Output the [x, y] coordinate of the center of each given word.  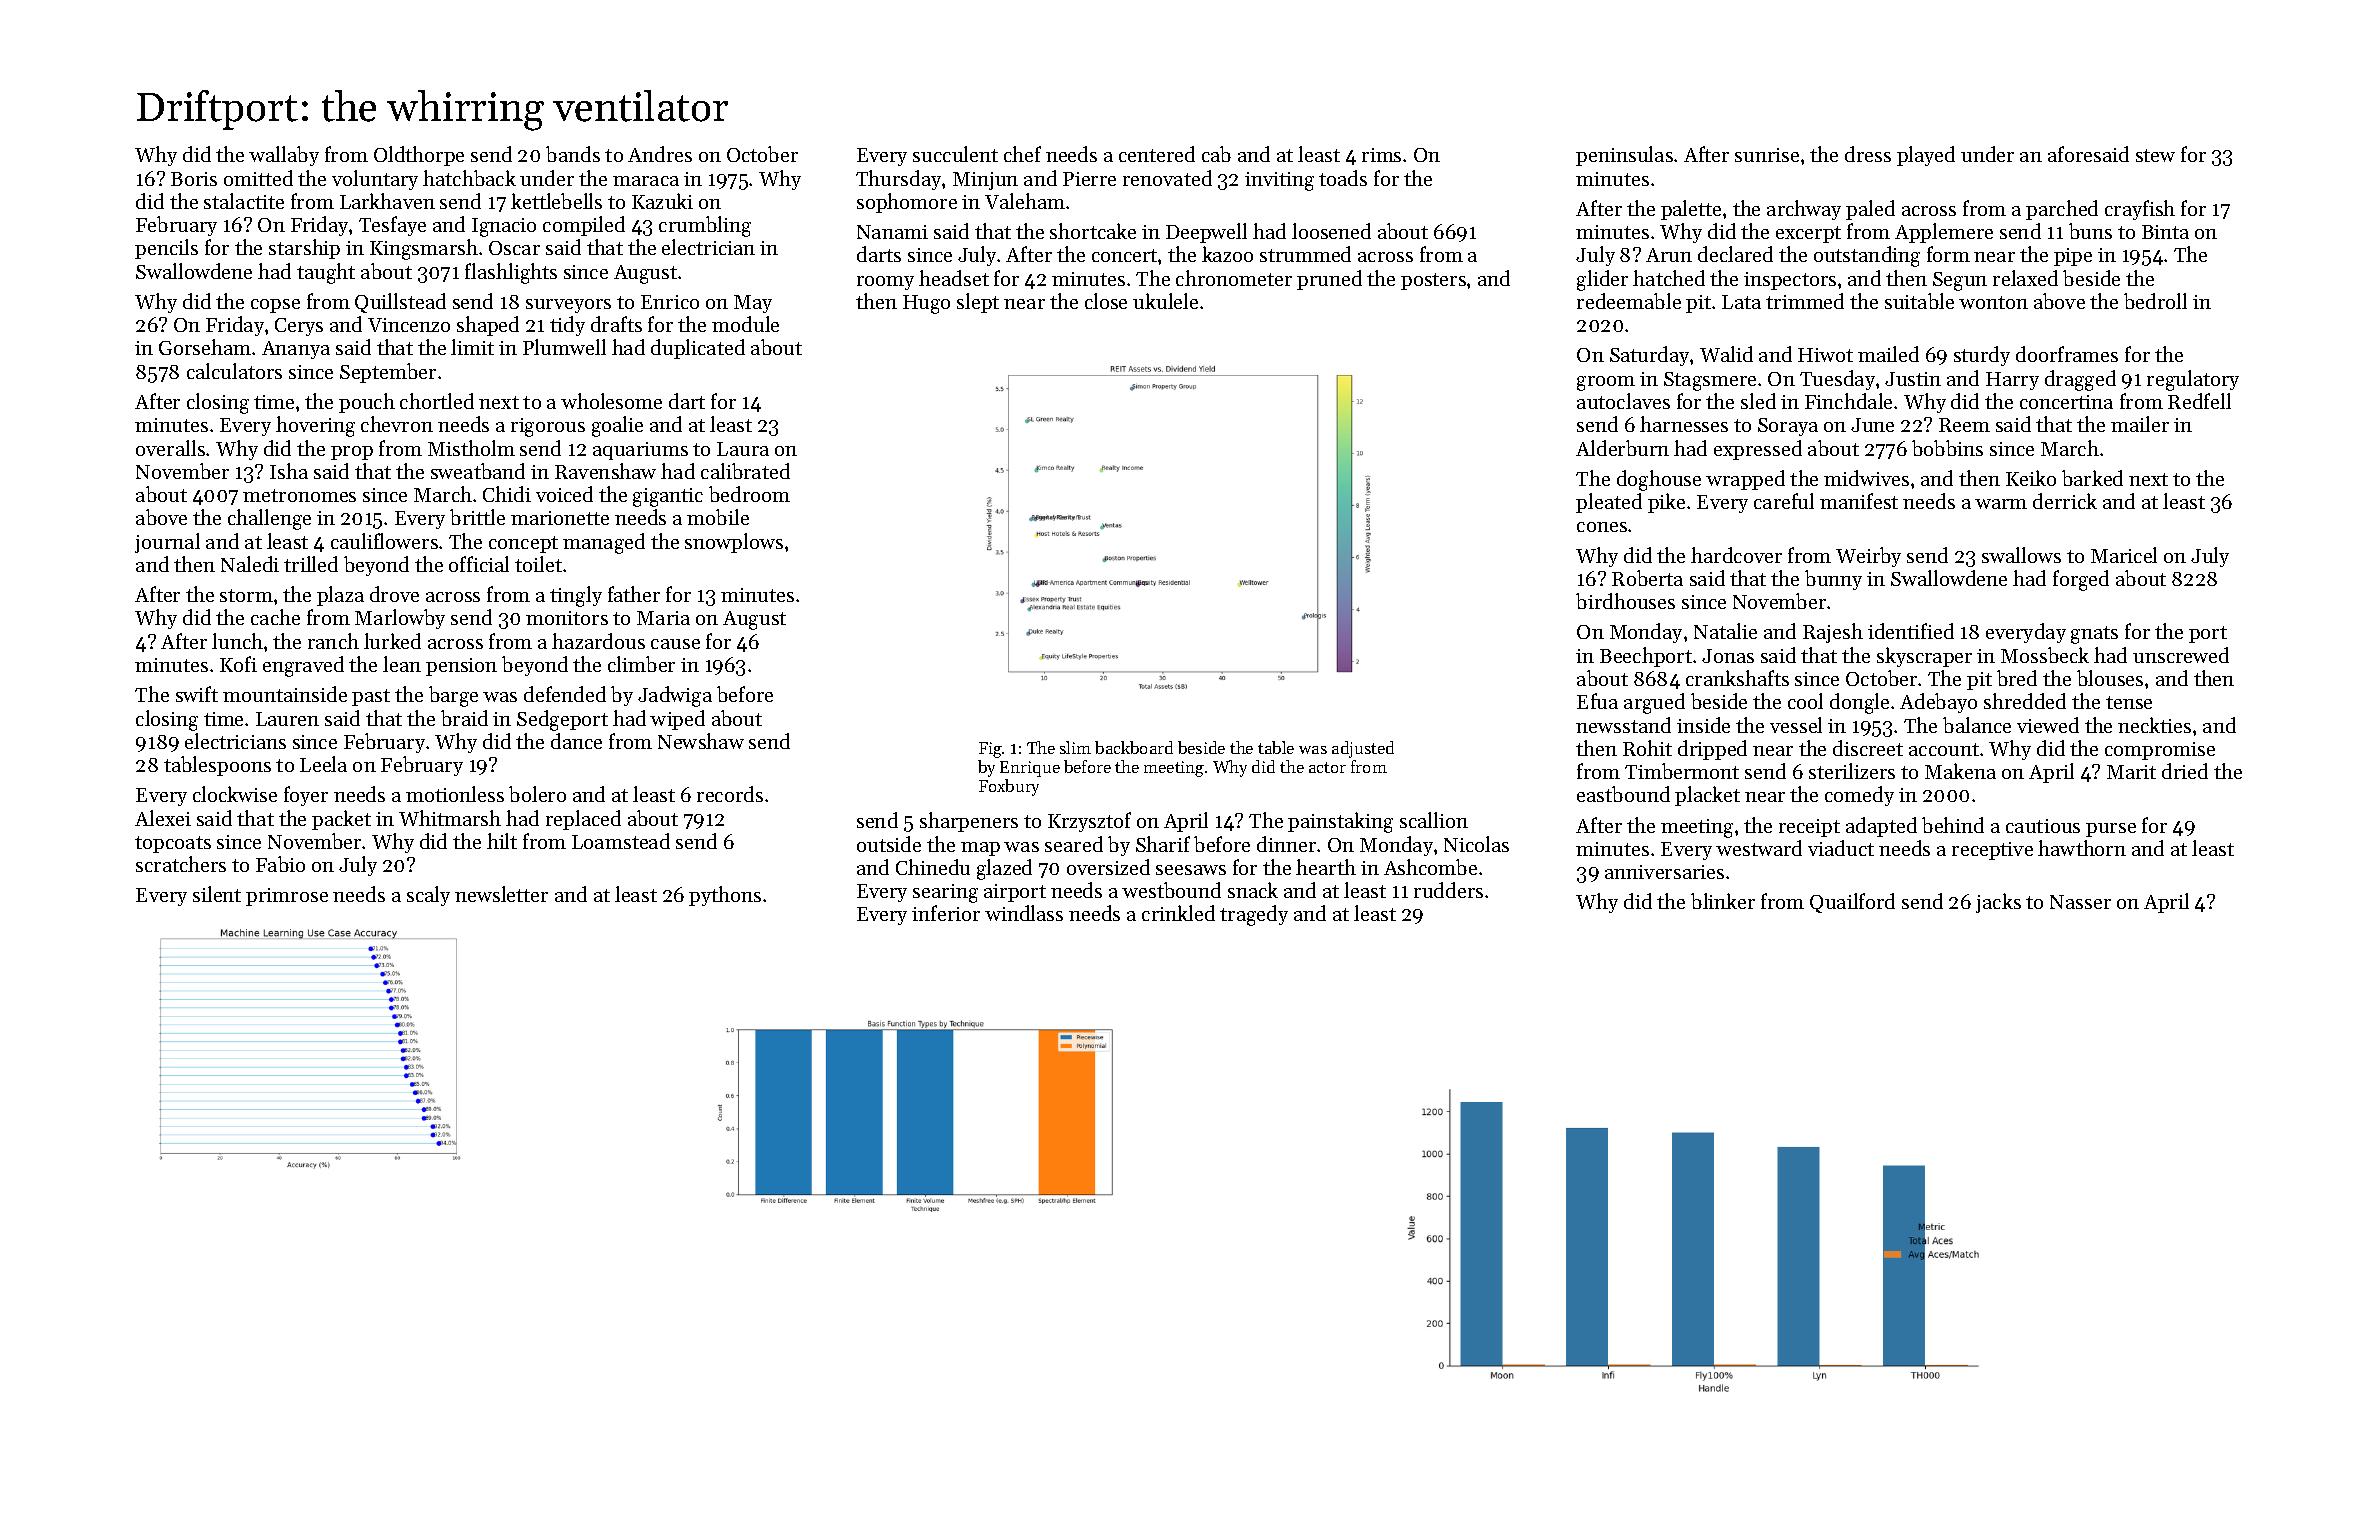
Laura [743, 449]
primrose [287, 897]
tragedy [1254, 915]
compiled [584, 226]
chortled [437, 401]
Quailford [1852, 903]
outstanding [1867, 256]
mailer [2140, 424]
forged [2081, 580]
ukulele [1165, 301]
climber [641, 664]
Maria [663, 618]
